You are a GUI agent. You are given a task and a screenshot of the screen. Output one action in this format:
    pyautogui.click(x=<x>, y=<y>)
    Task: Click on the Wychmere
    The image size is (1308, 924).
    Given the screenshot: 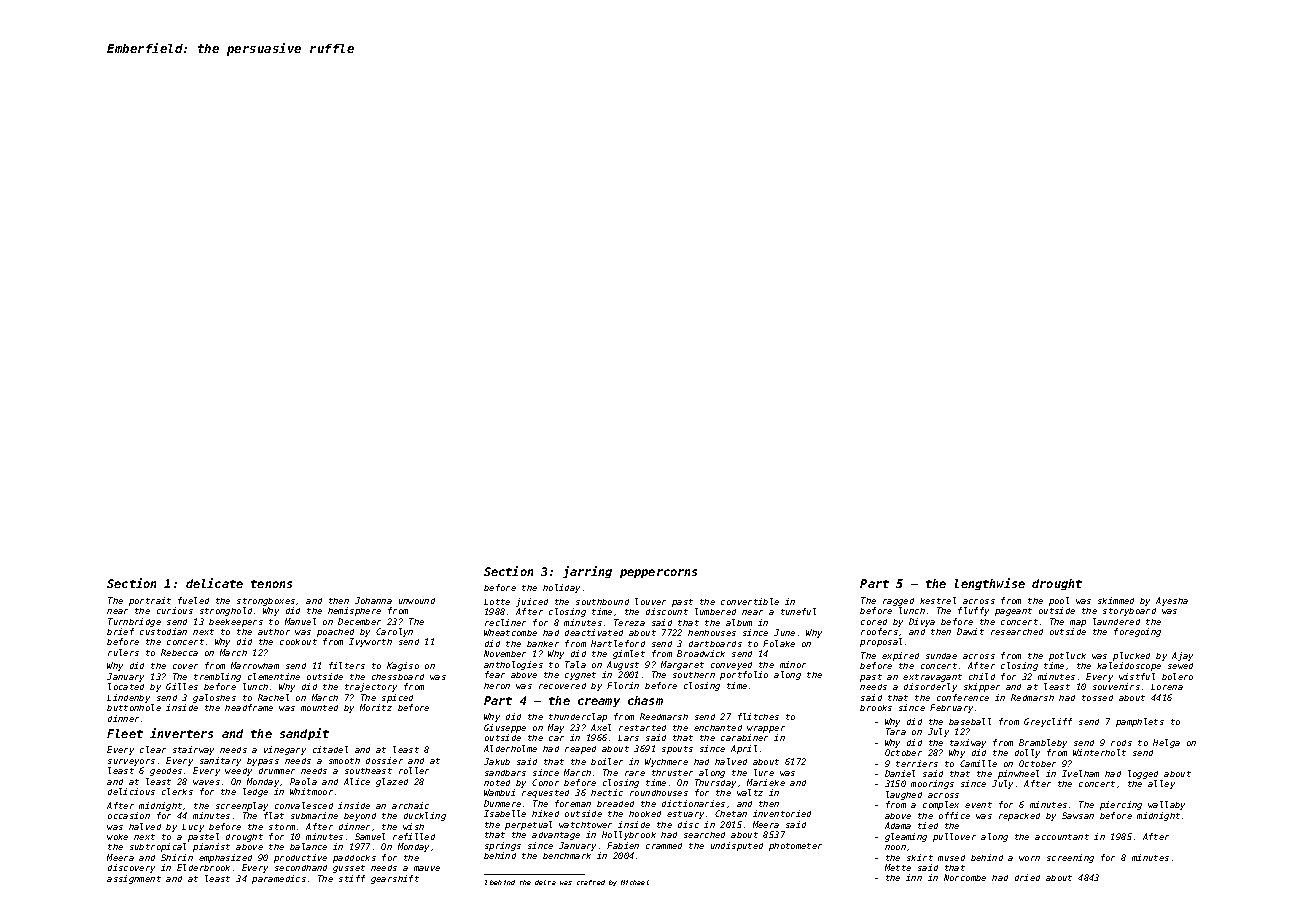 What is the action you would take?
    pyautogui.click(x=666, y=762)
